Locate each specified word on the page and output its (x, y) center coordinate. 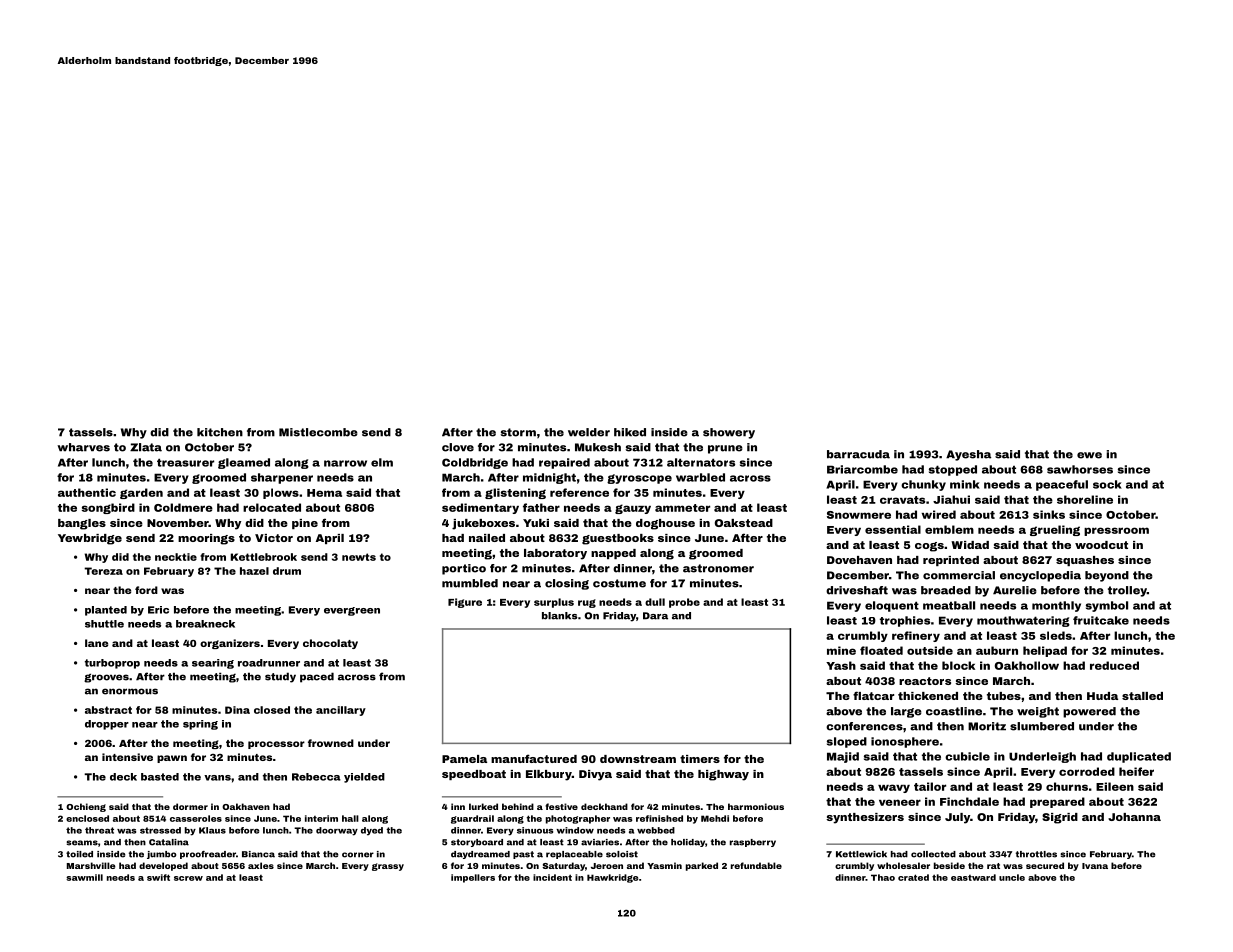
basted (160, 777)
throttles (1036, 854)
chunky (923, 485)
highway (723, 775)
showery (729, 433)
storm (518, 432)
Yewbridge (90, 539)
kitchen (220, 432)
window (575, 830)
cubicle (967, 756)
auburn (997, 650)
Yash (841, 665)
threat (99, 830)
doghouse (665, 524)
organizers (230, 644)
